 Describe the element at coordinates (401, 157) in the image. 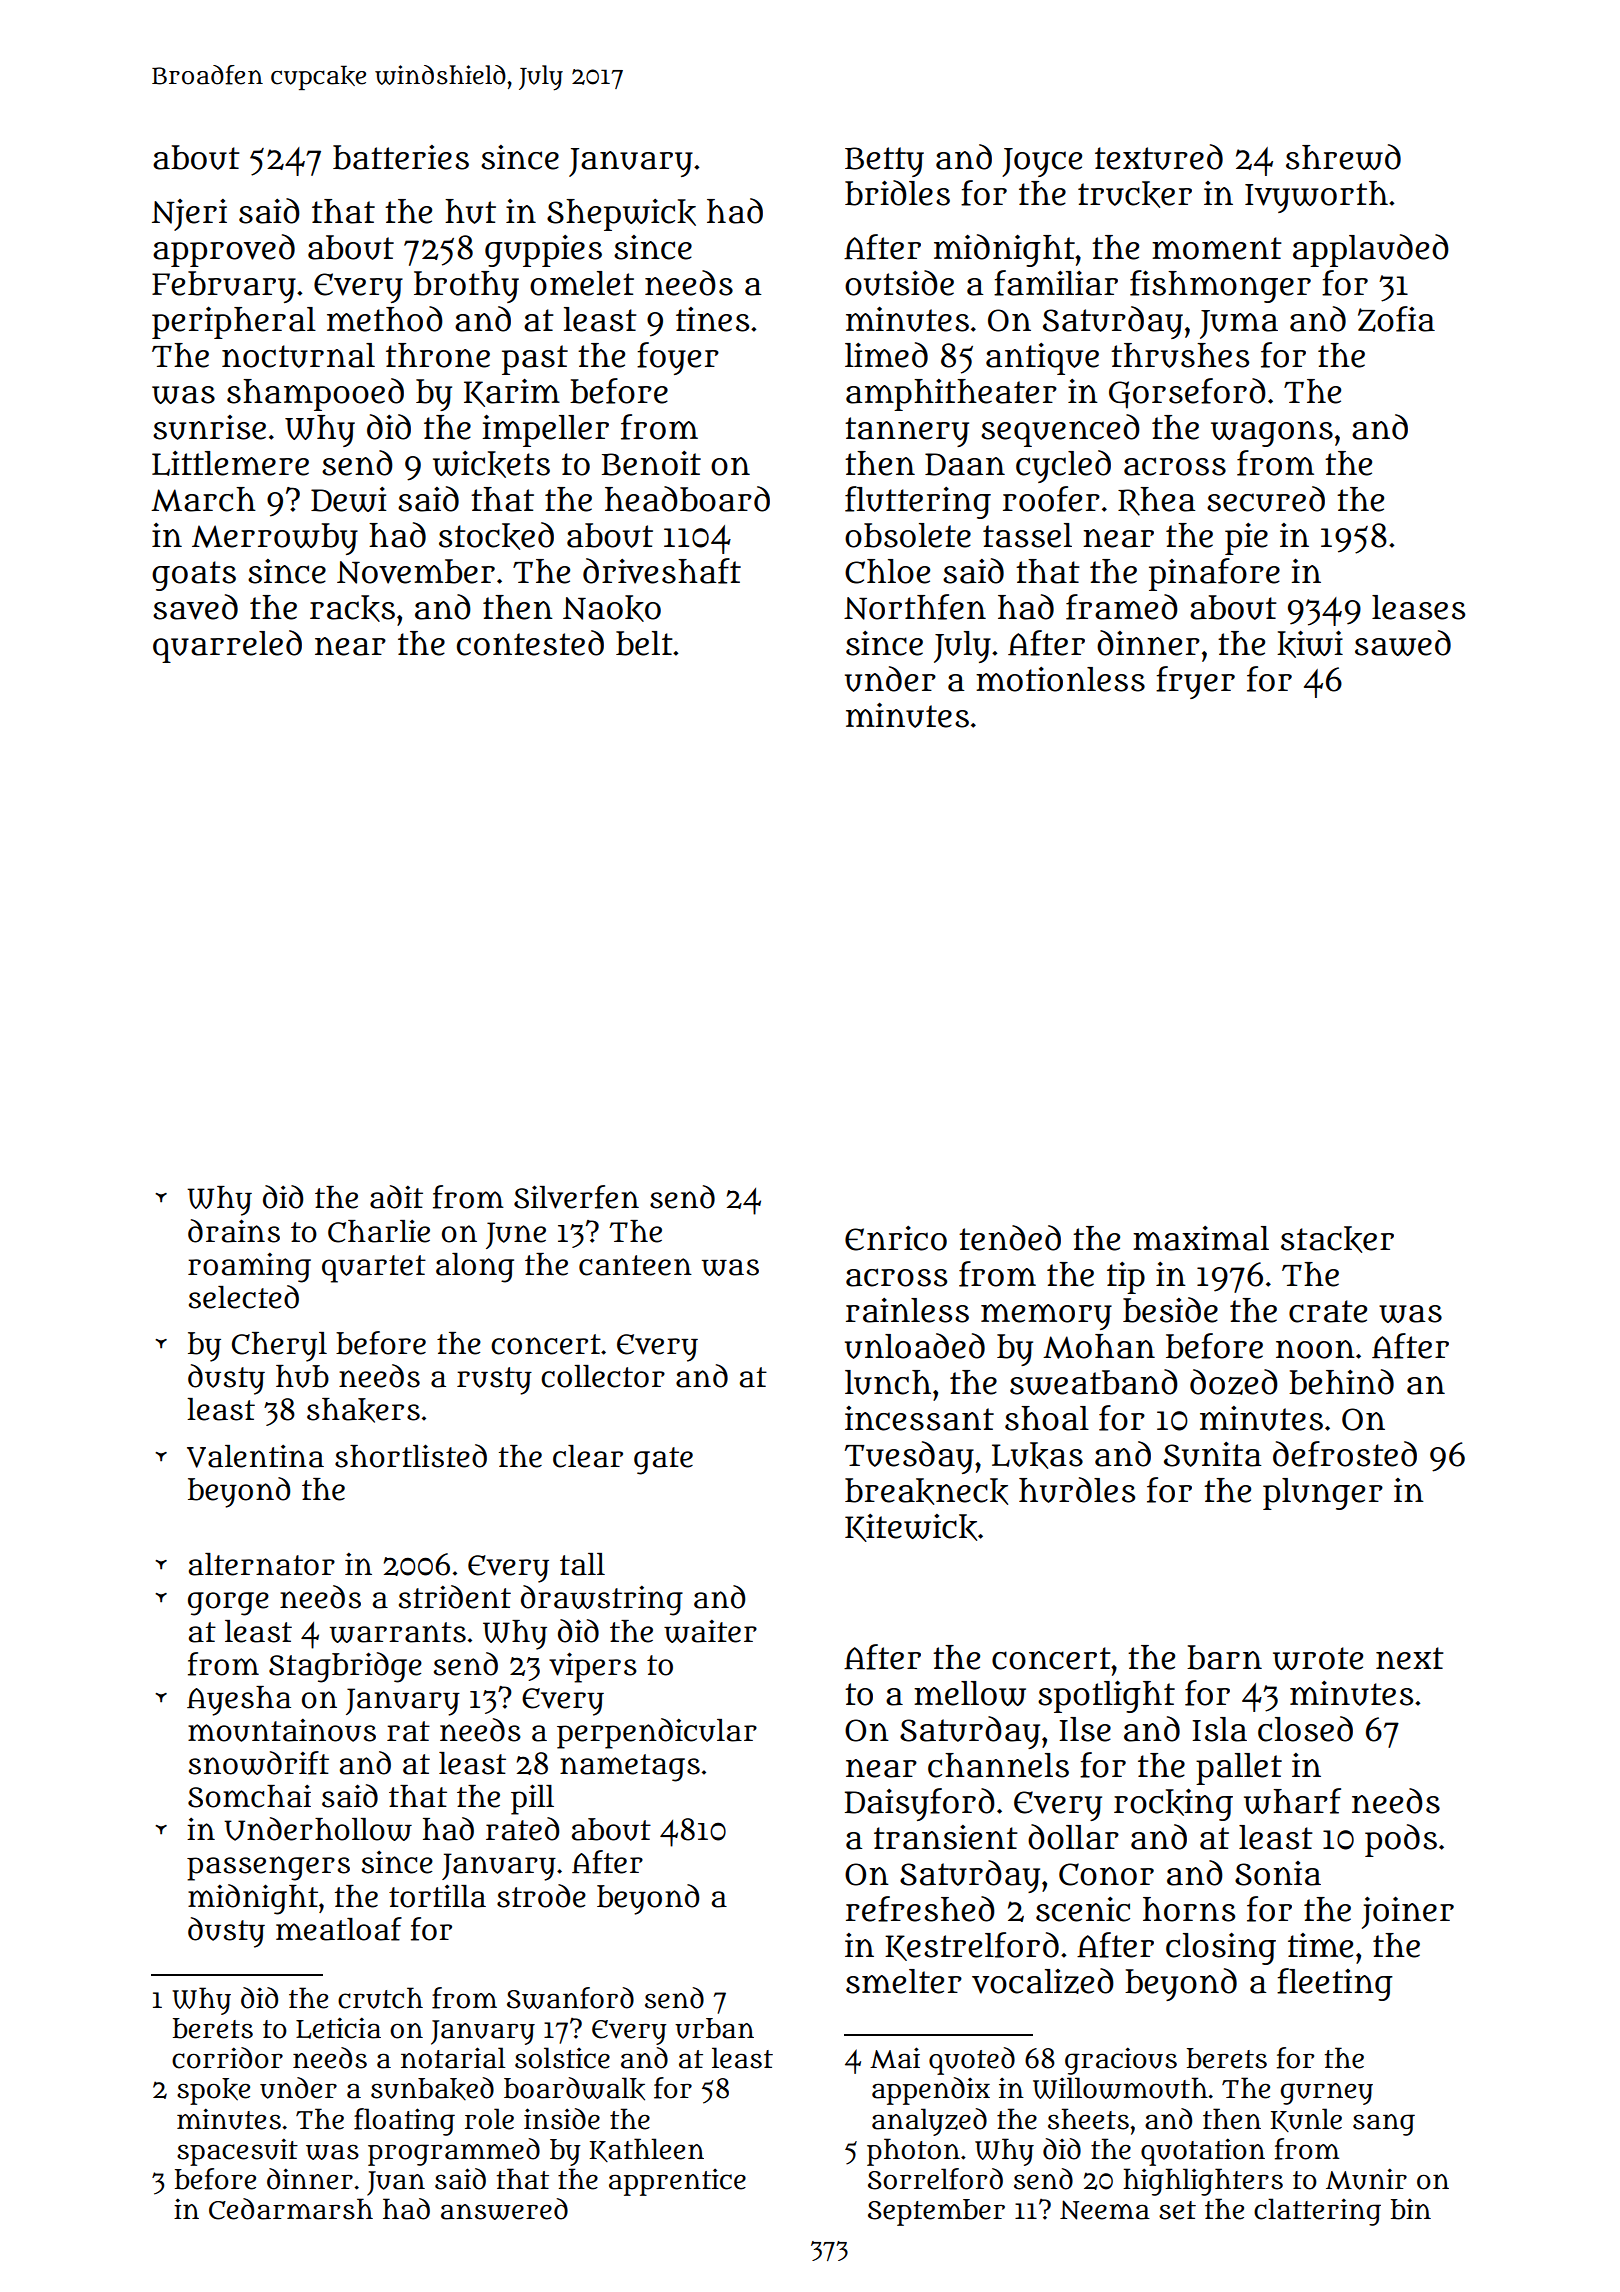

I see `batteries` at that location.
